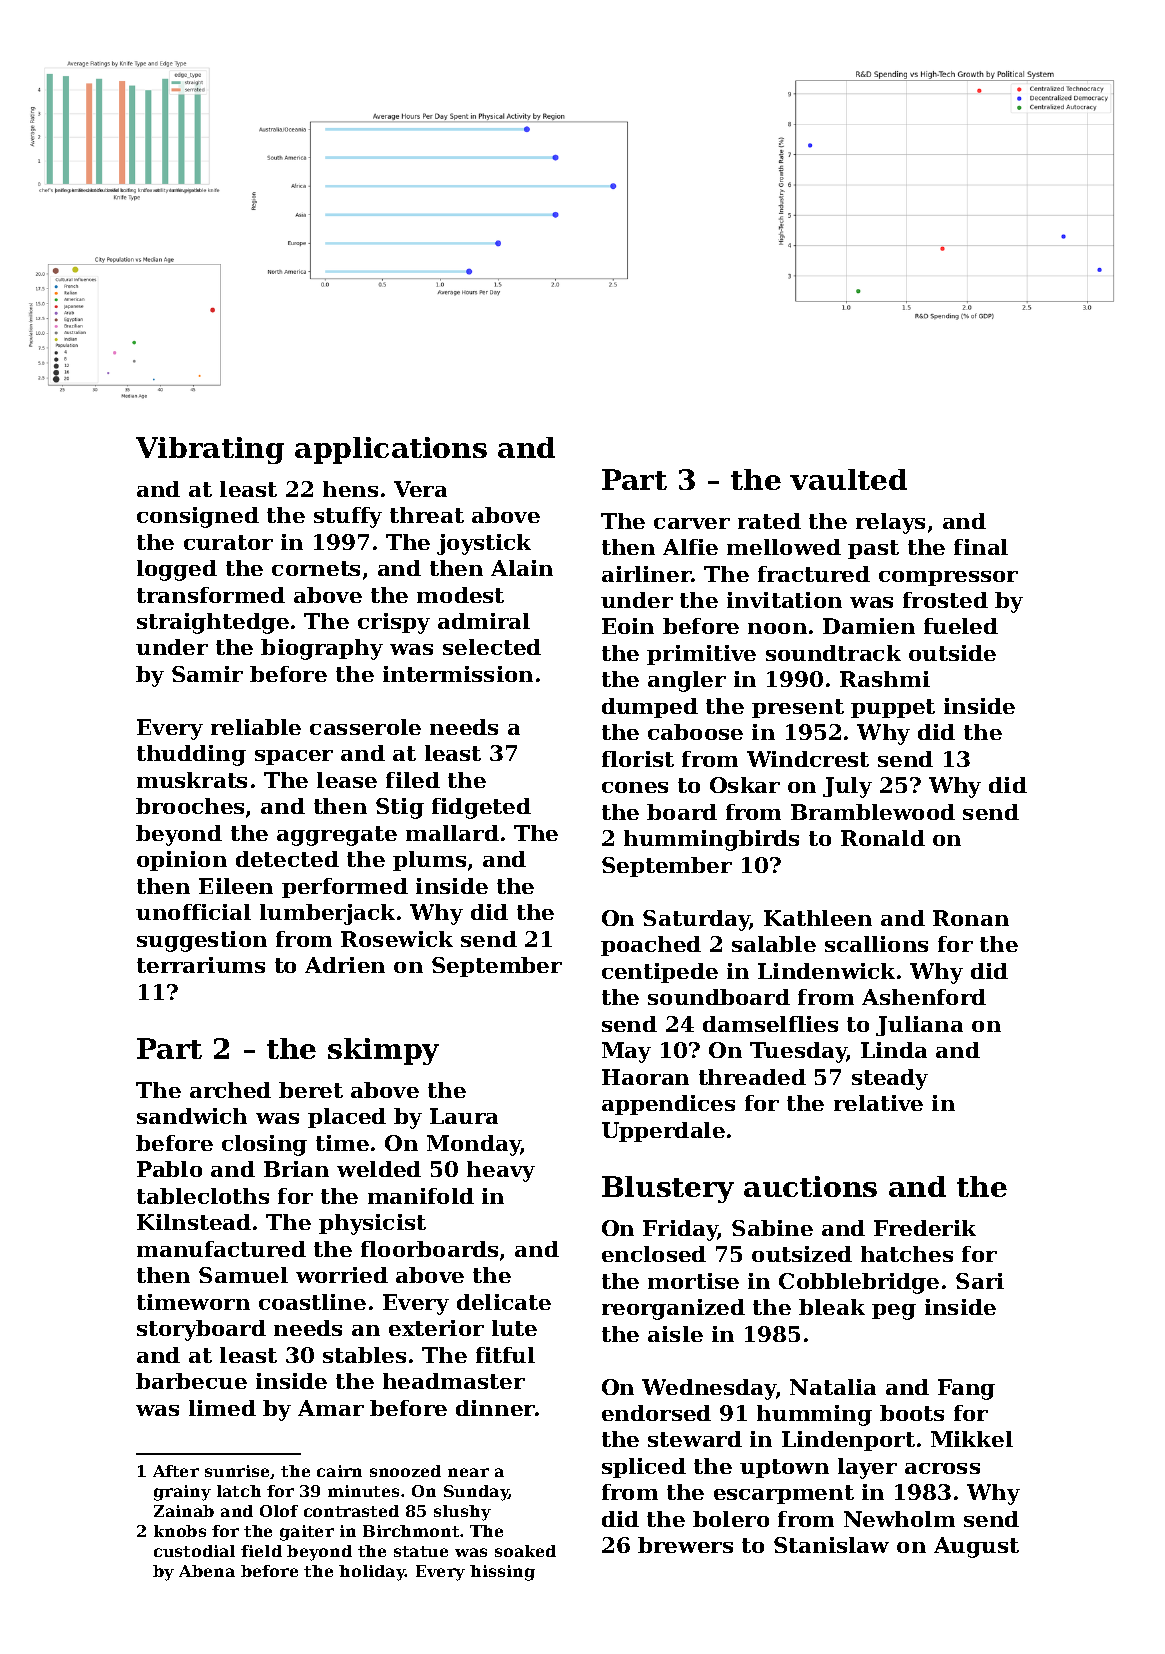  Describe the element at coordinates (198, 517) in the screenshot. I see `consigned` at that location.
